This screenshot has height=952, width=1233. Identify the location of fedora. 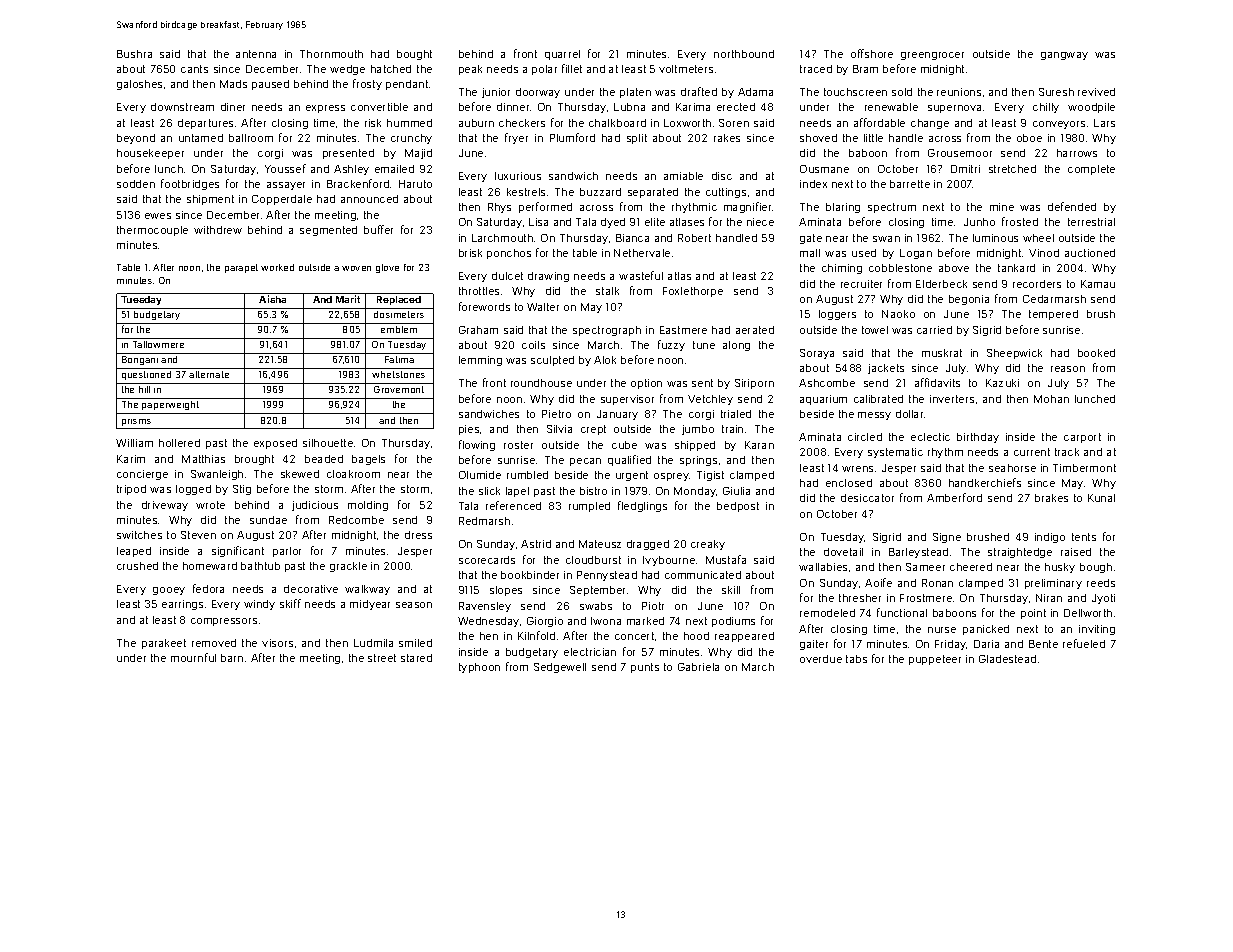
(208, 588).
